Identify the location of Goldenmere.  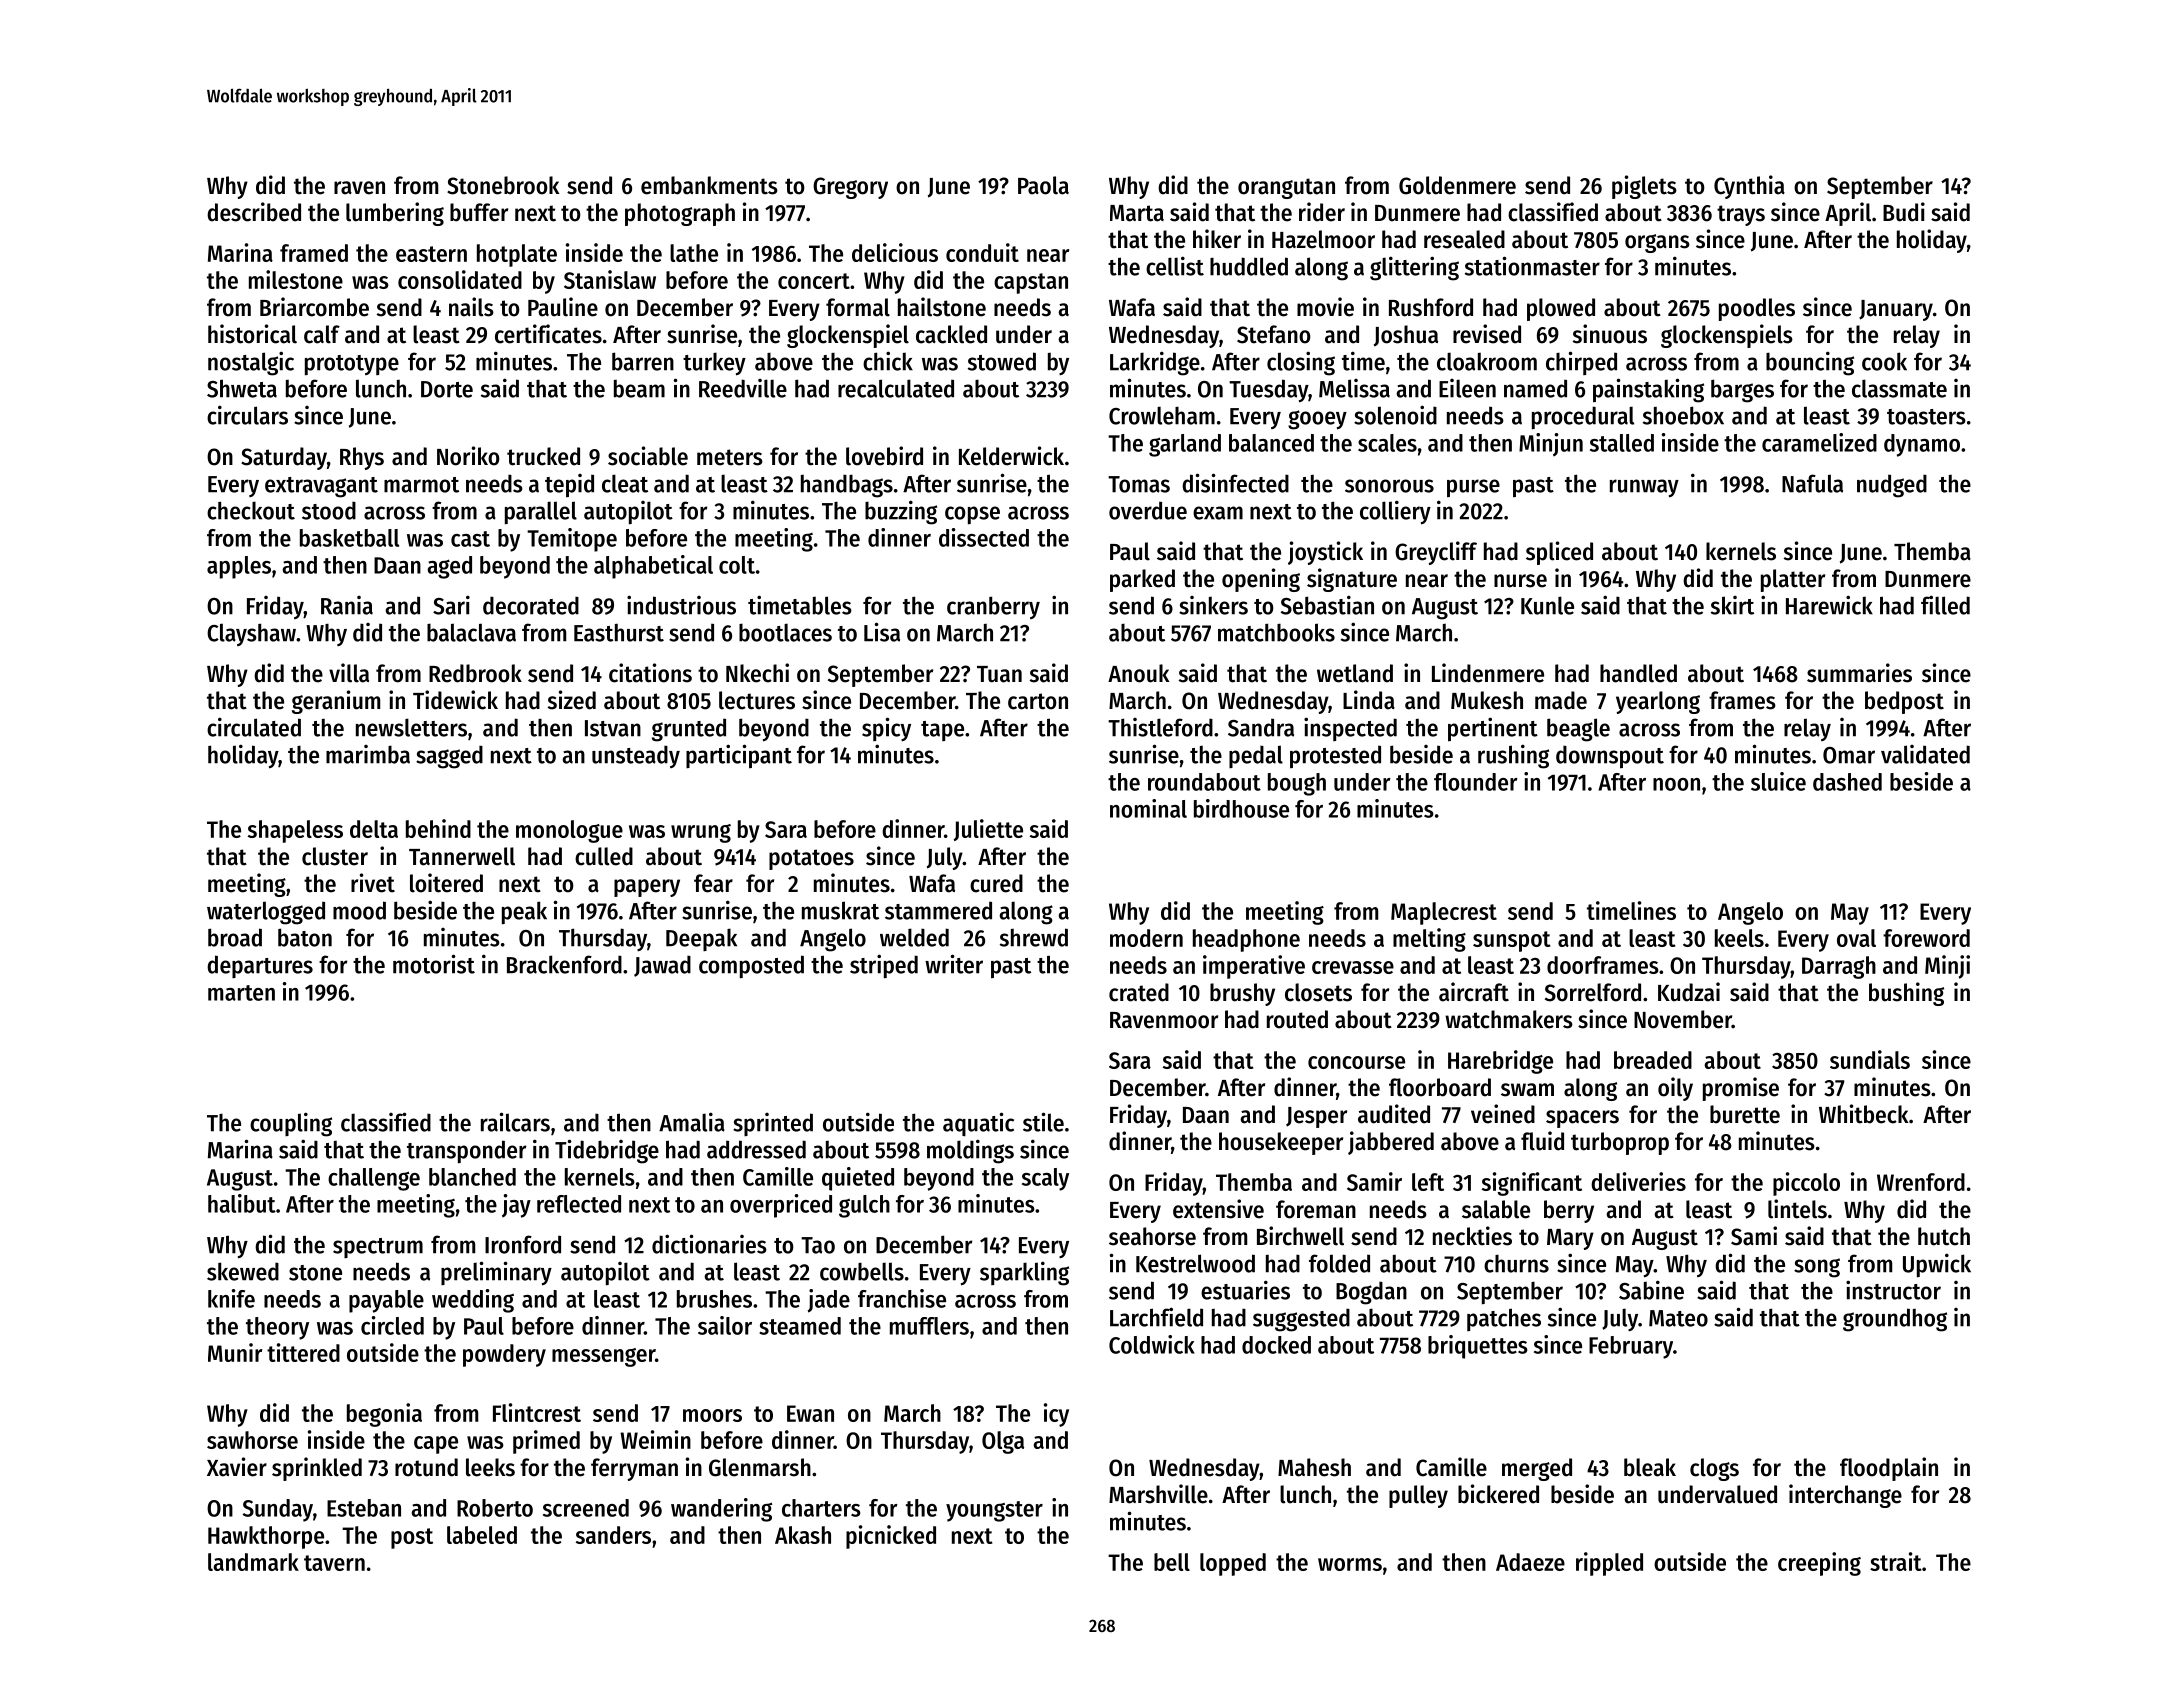
(1457, 185).
